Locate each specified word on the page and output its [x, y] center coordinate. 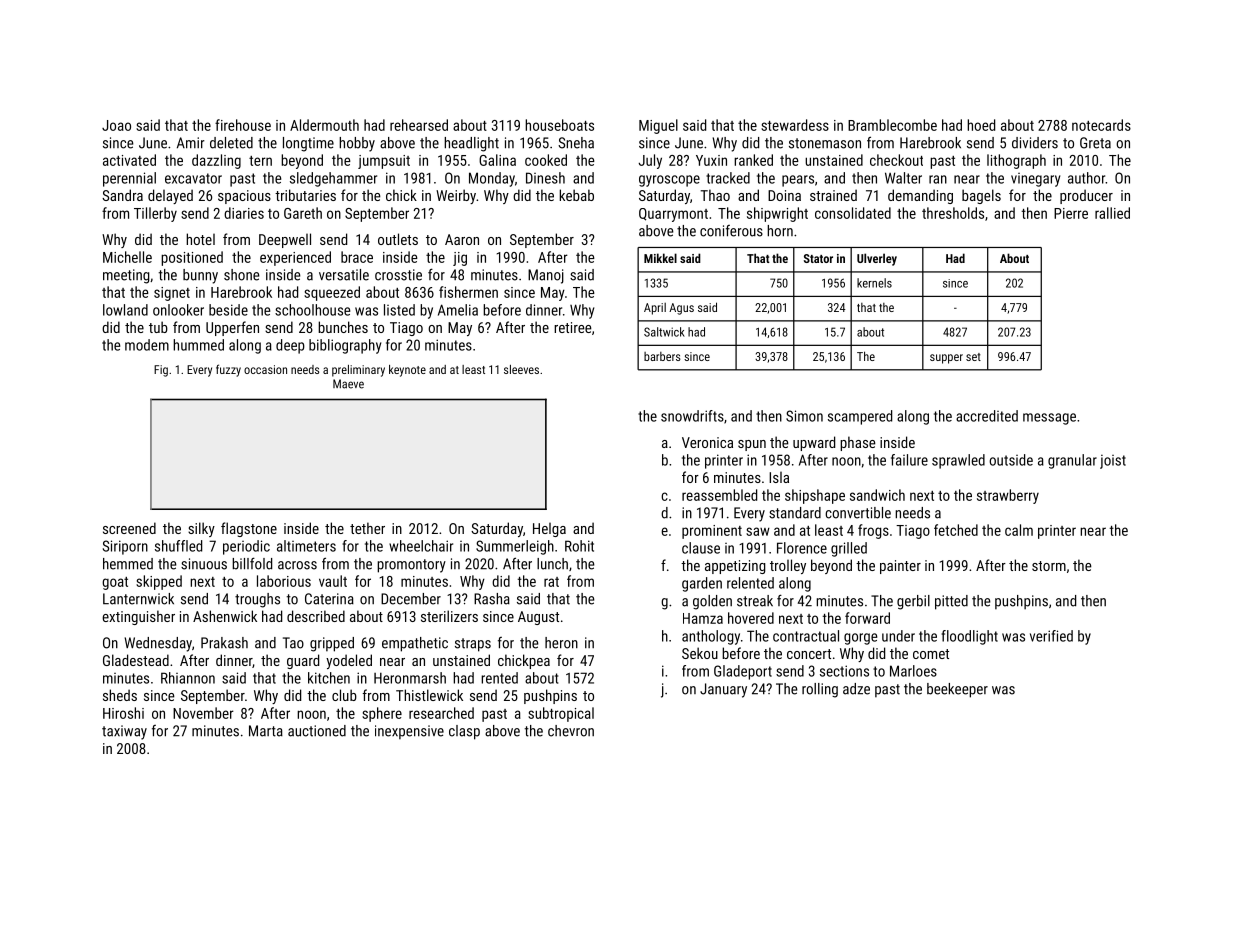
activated [129, 160]
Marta [266, 731]
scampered [860, 417]
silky [201, 529]
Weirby [456, 196]
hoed [981, 125]
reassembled [719, 495]
